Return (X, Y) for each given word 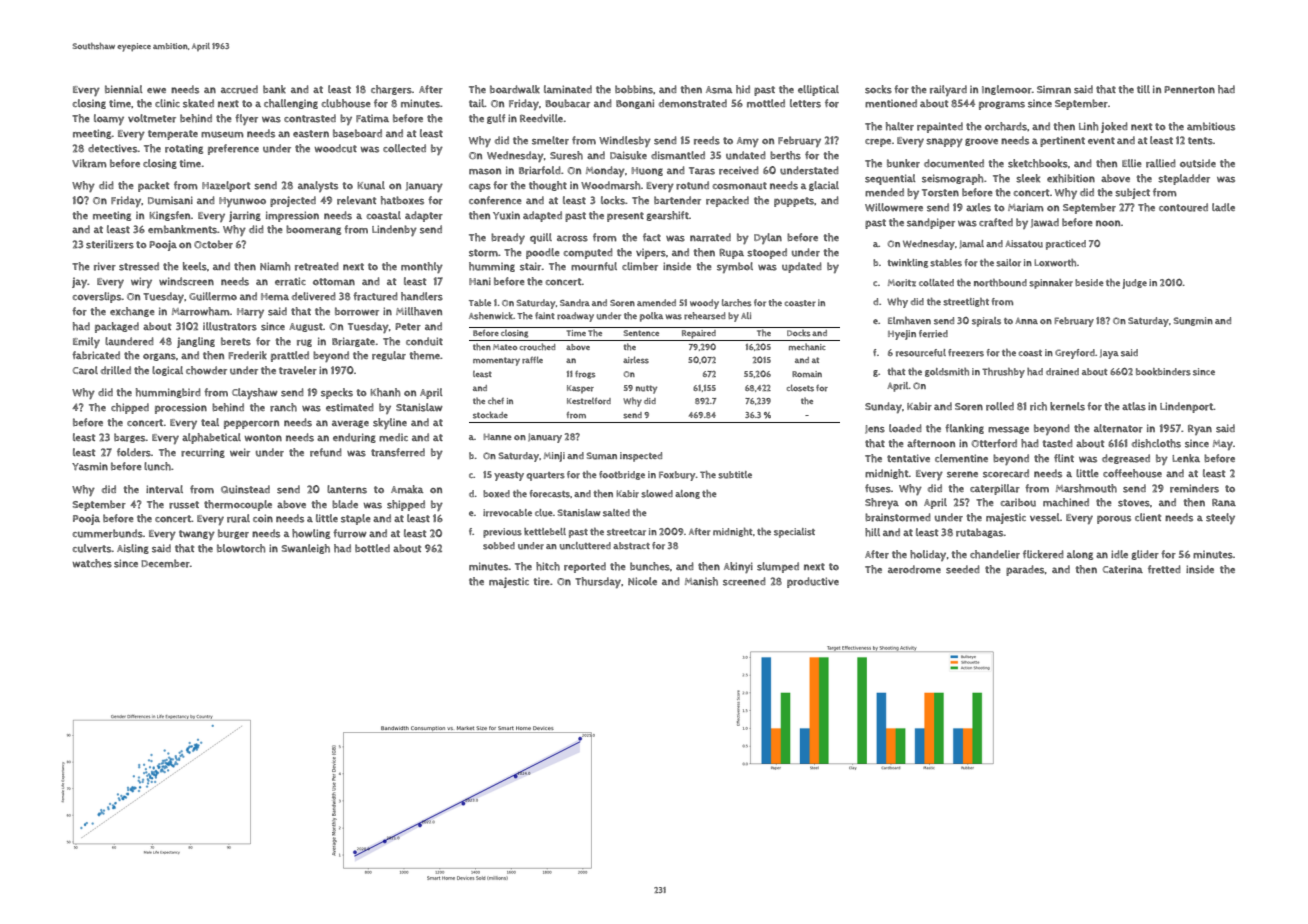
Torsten (940, 193)
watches (92, 563)
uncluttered (585, 546)
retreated (317, 266)
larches (736, 303)
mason (485, 171)
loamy (109, 119)
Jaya (1109, 354)
